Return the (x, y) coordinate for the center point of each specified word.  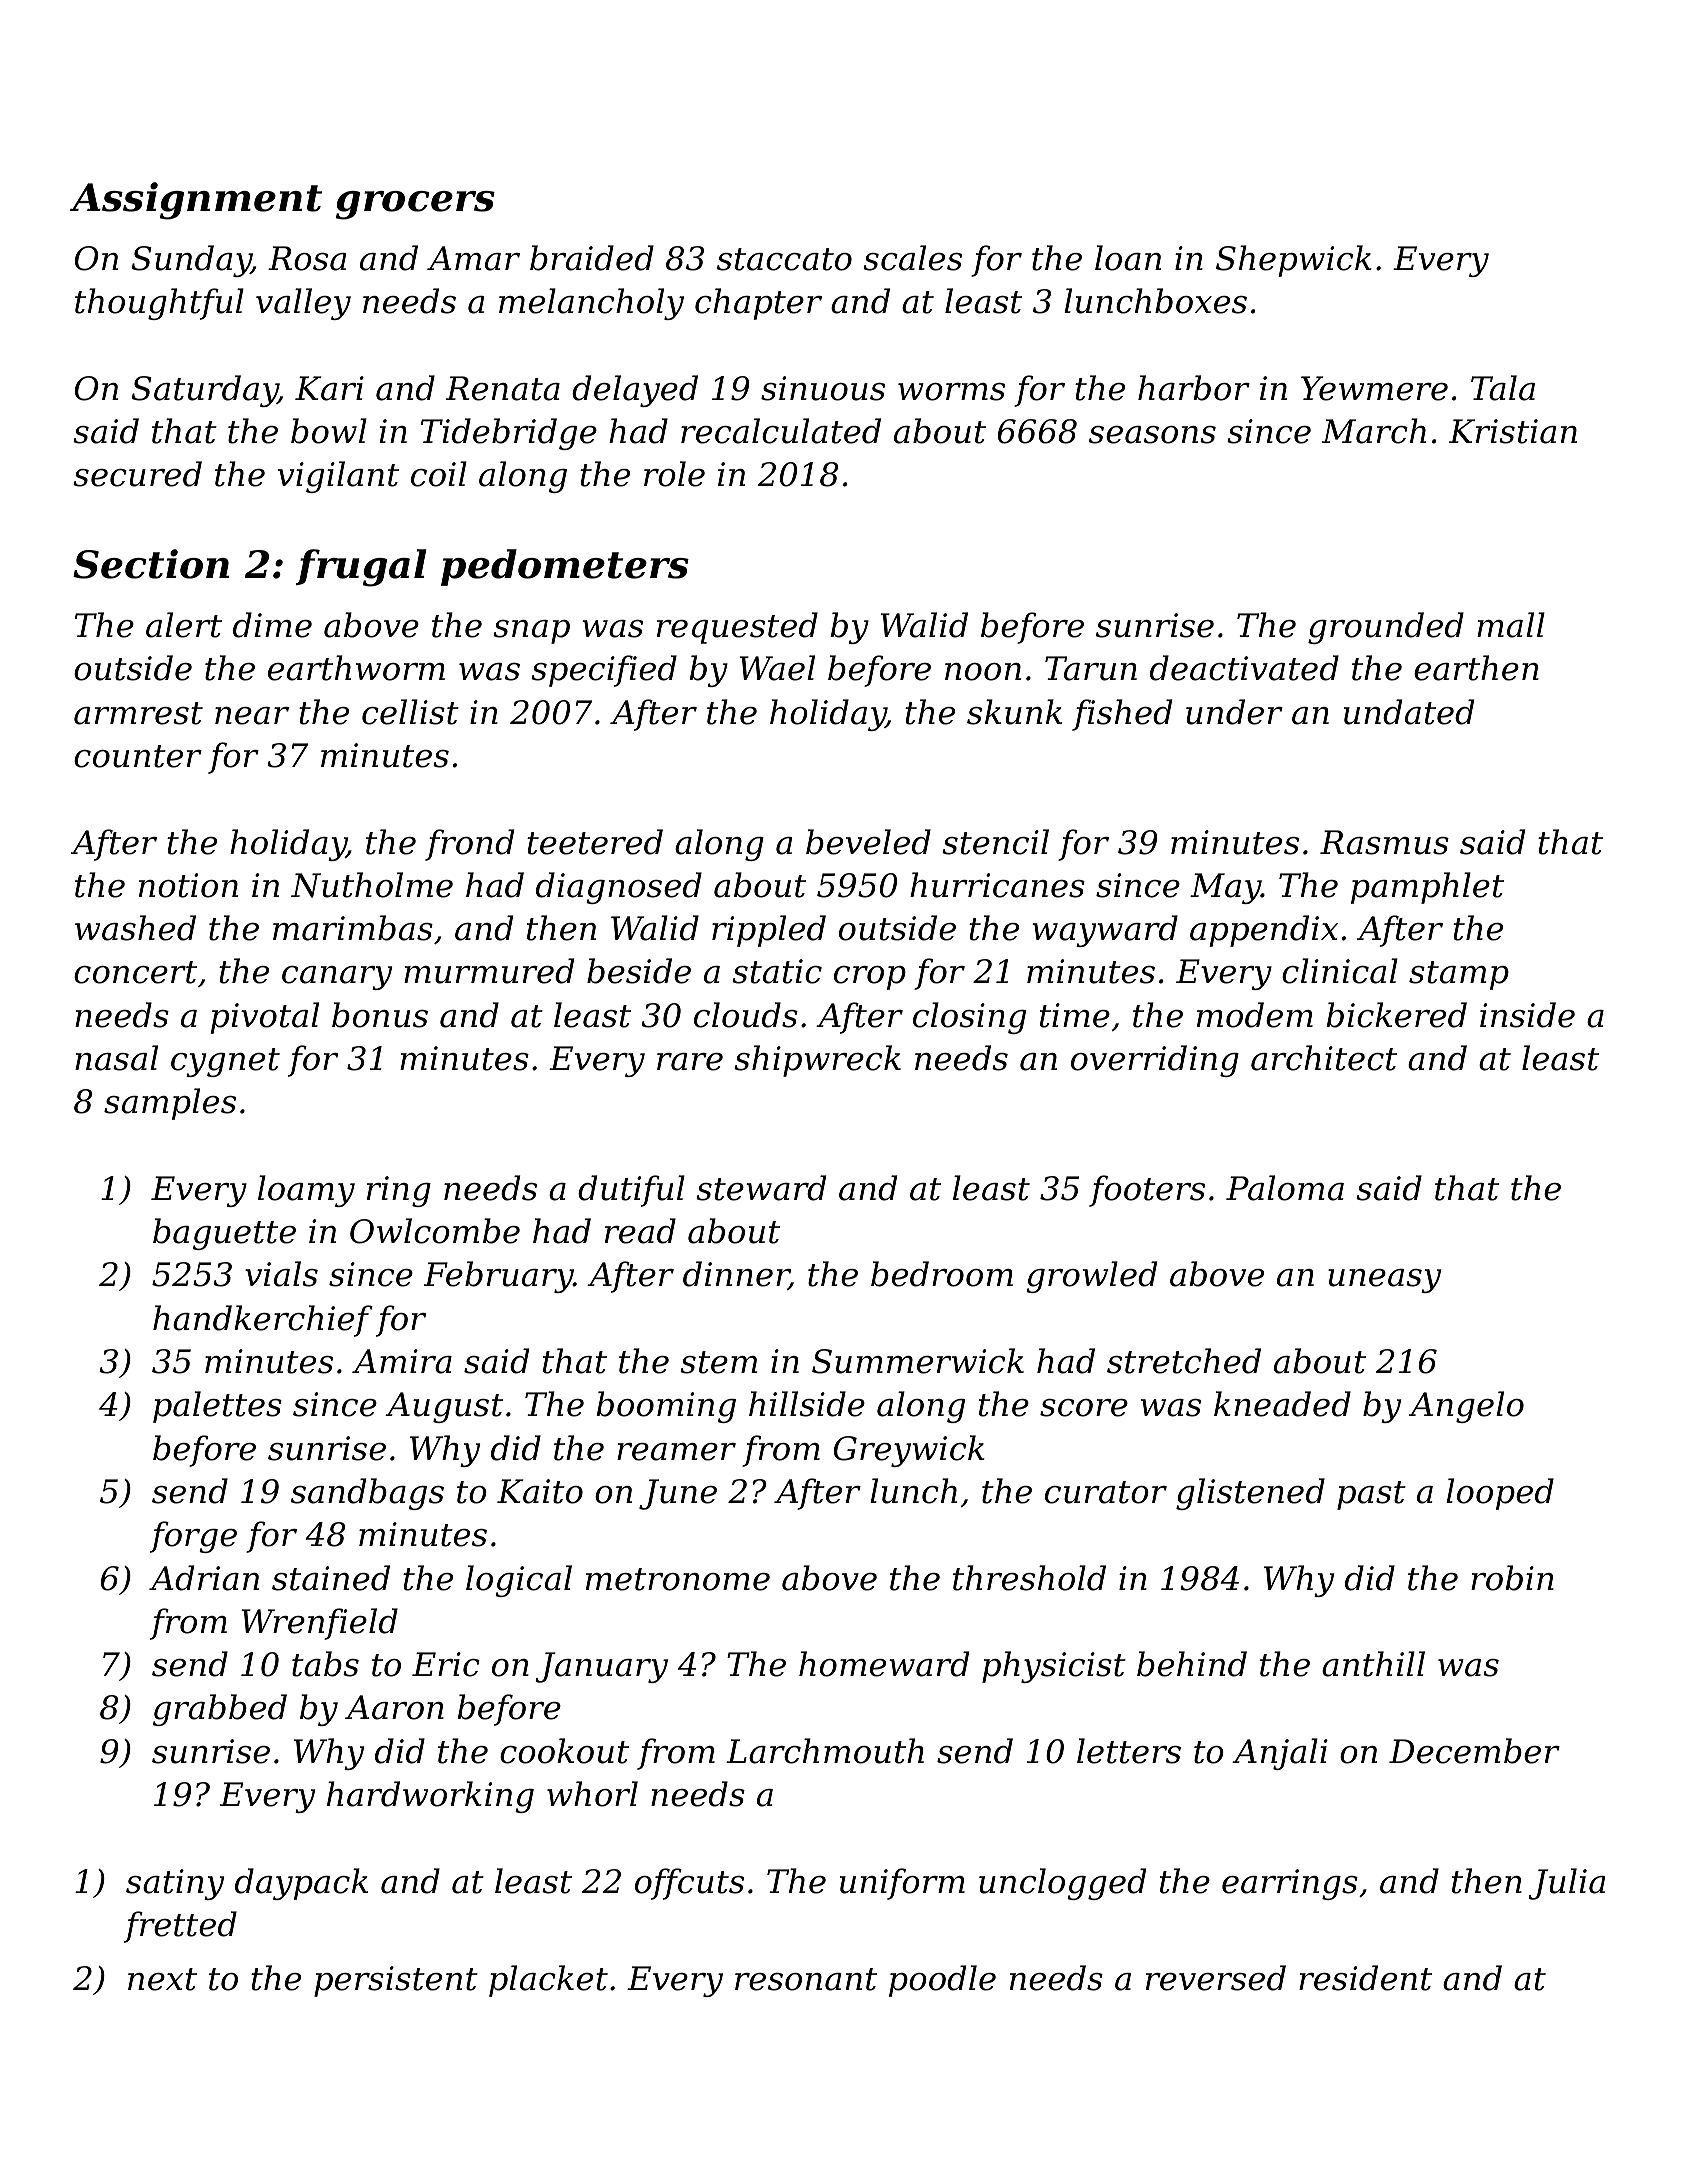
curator (1106, 1492)
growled (1091, 1277)
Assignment (196, 201)
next (162, 1979)
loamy (306, 1191)
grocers (415, 205)
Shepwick (1294, 261)
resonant (806, 1979)
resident (1365, 1978)
